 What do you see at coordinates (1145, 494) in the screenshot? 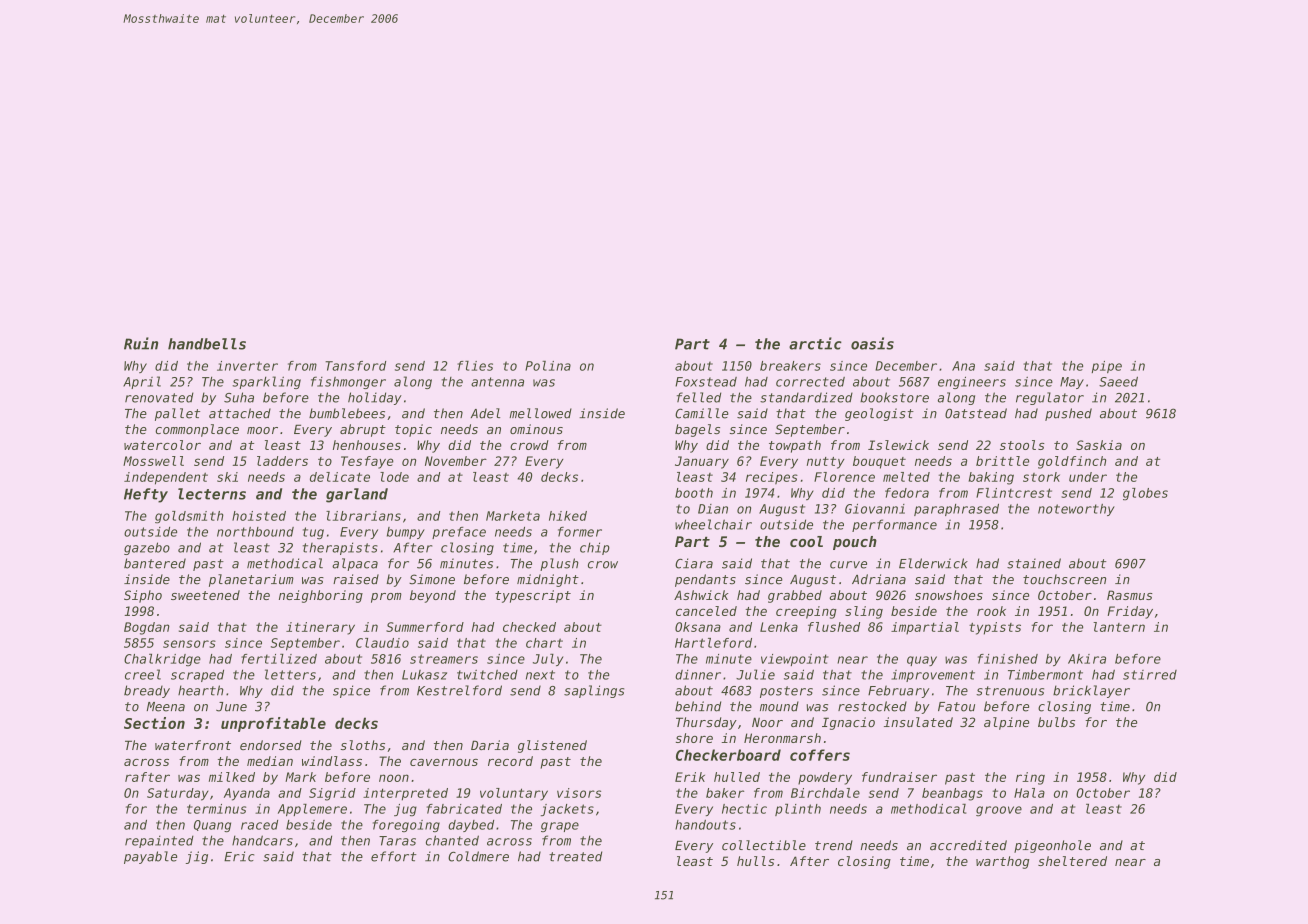
I see `globes` at bounding box center [1145, 494].
